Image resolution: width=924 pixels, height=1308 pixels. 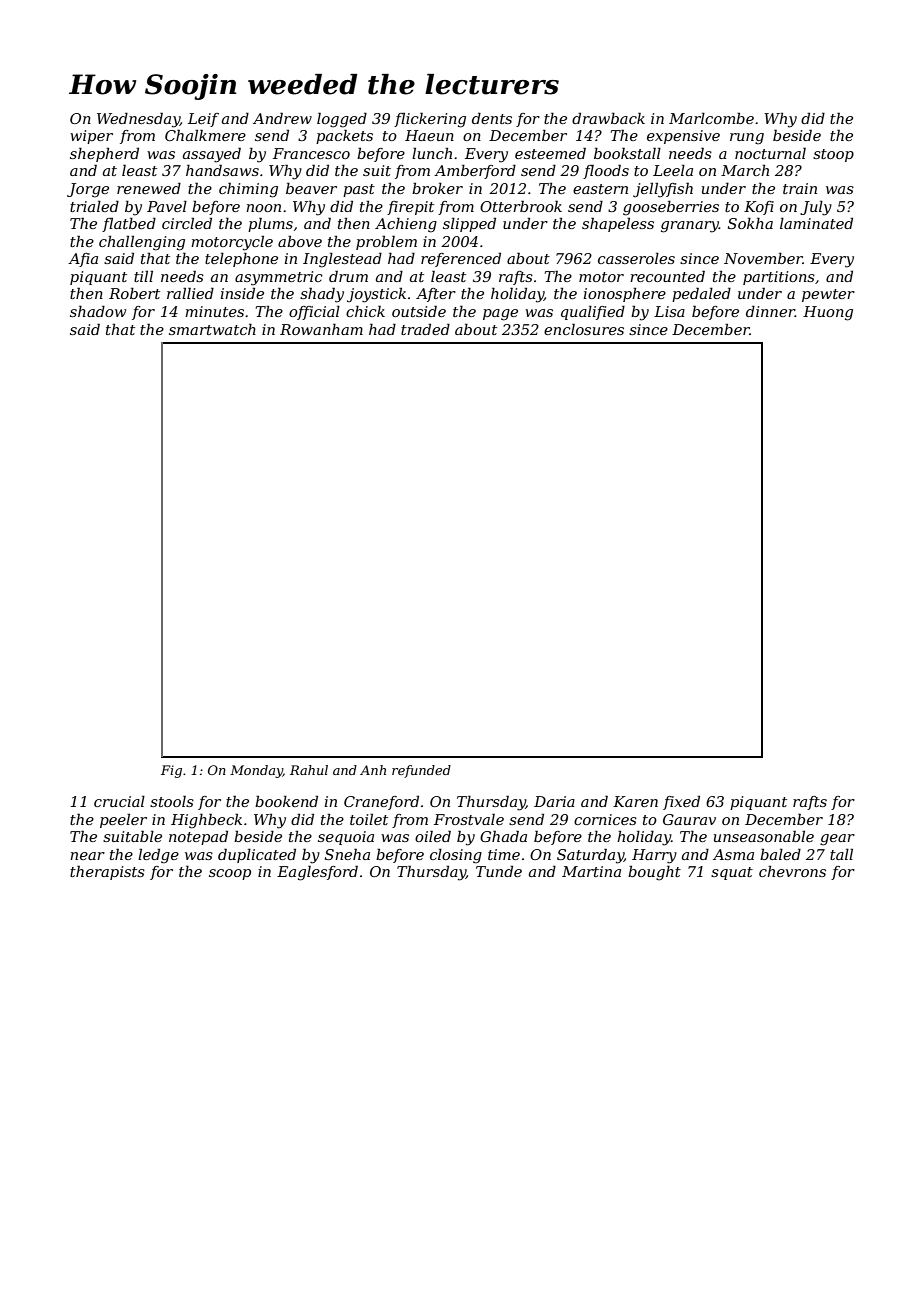 What do you see at coordinates (321, 329) in the screenshot?
I see `Rowanham` at bounding box center [321, 329].
